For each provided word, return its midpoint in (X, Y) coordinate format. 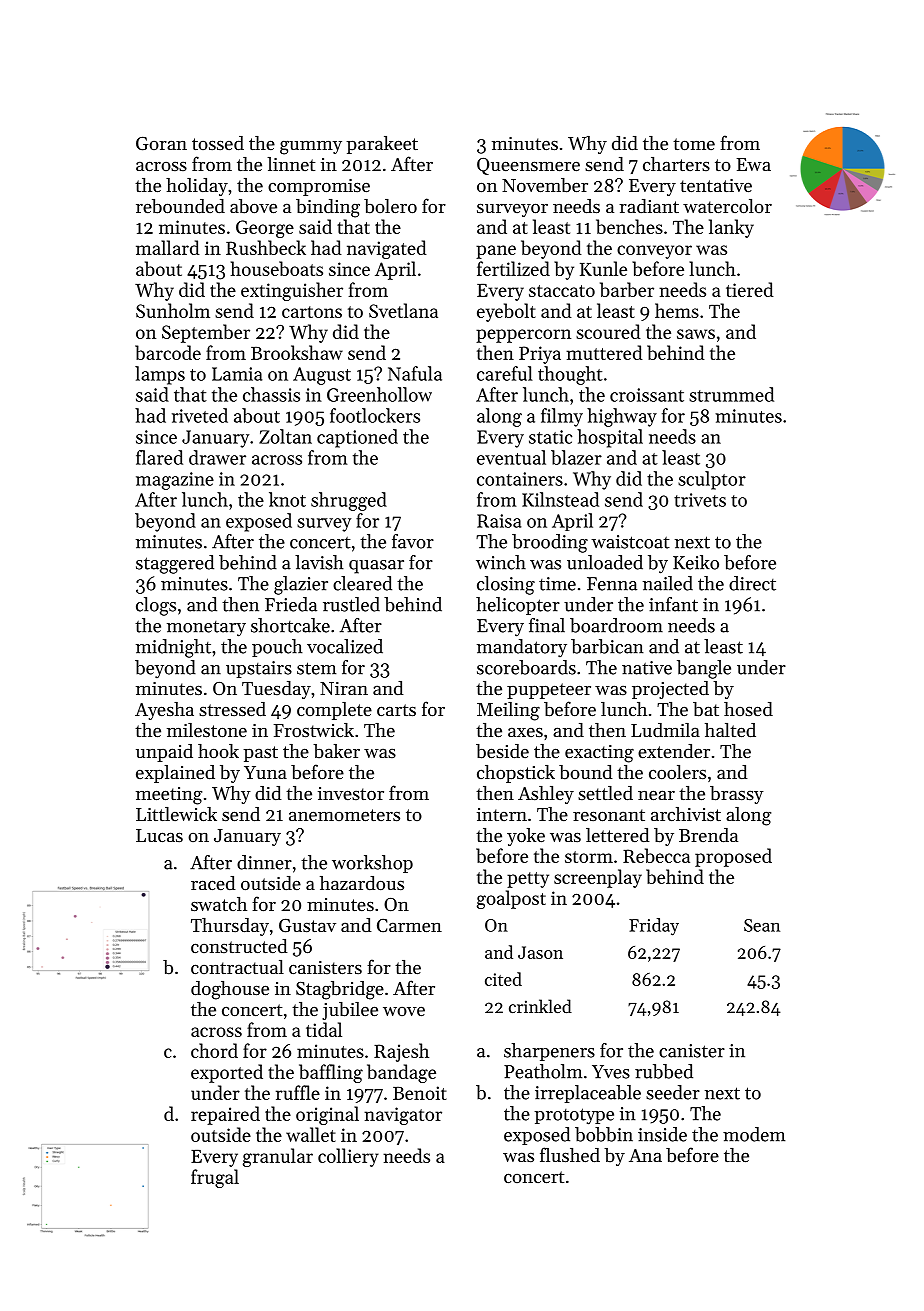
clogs (156, 606)
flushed (570, 1154)
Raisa (499, 521)
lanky (731, 228)
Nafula (415, 373)
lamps (160, 375)
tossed (218, 143)
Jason (540, 952)
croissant (647, 395)
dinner (264, 862)
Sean (762, 925)
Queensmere (528, 166)
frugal (215, 1178)
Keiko (696, 562)
